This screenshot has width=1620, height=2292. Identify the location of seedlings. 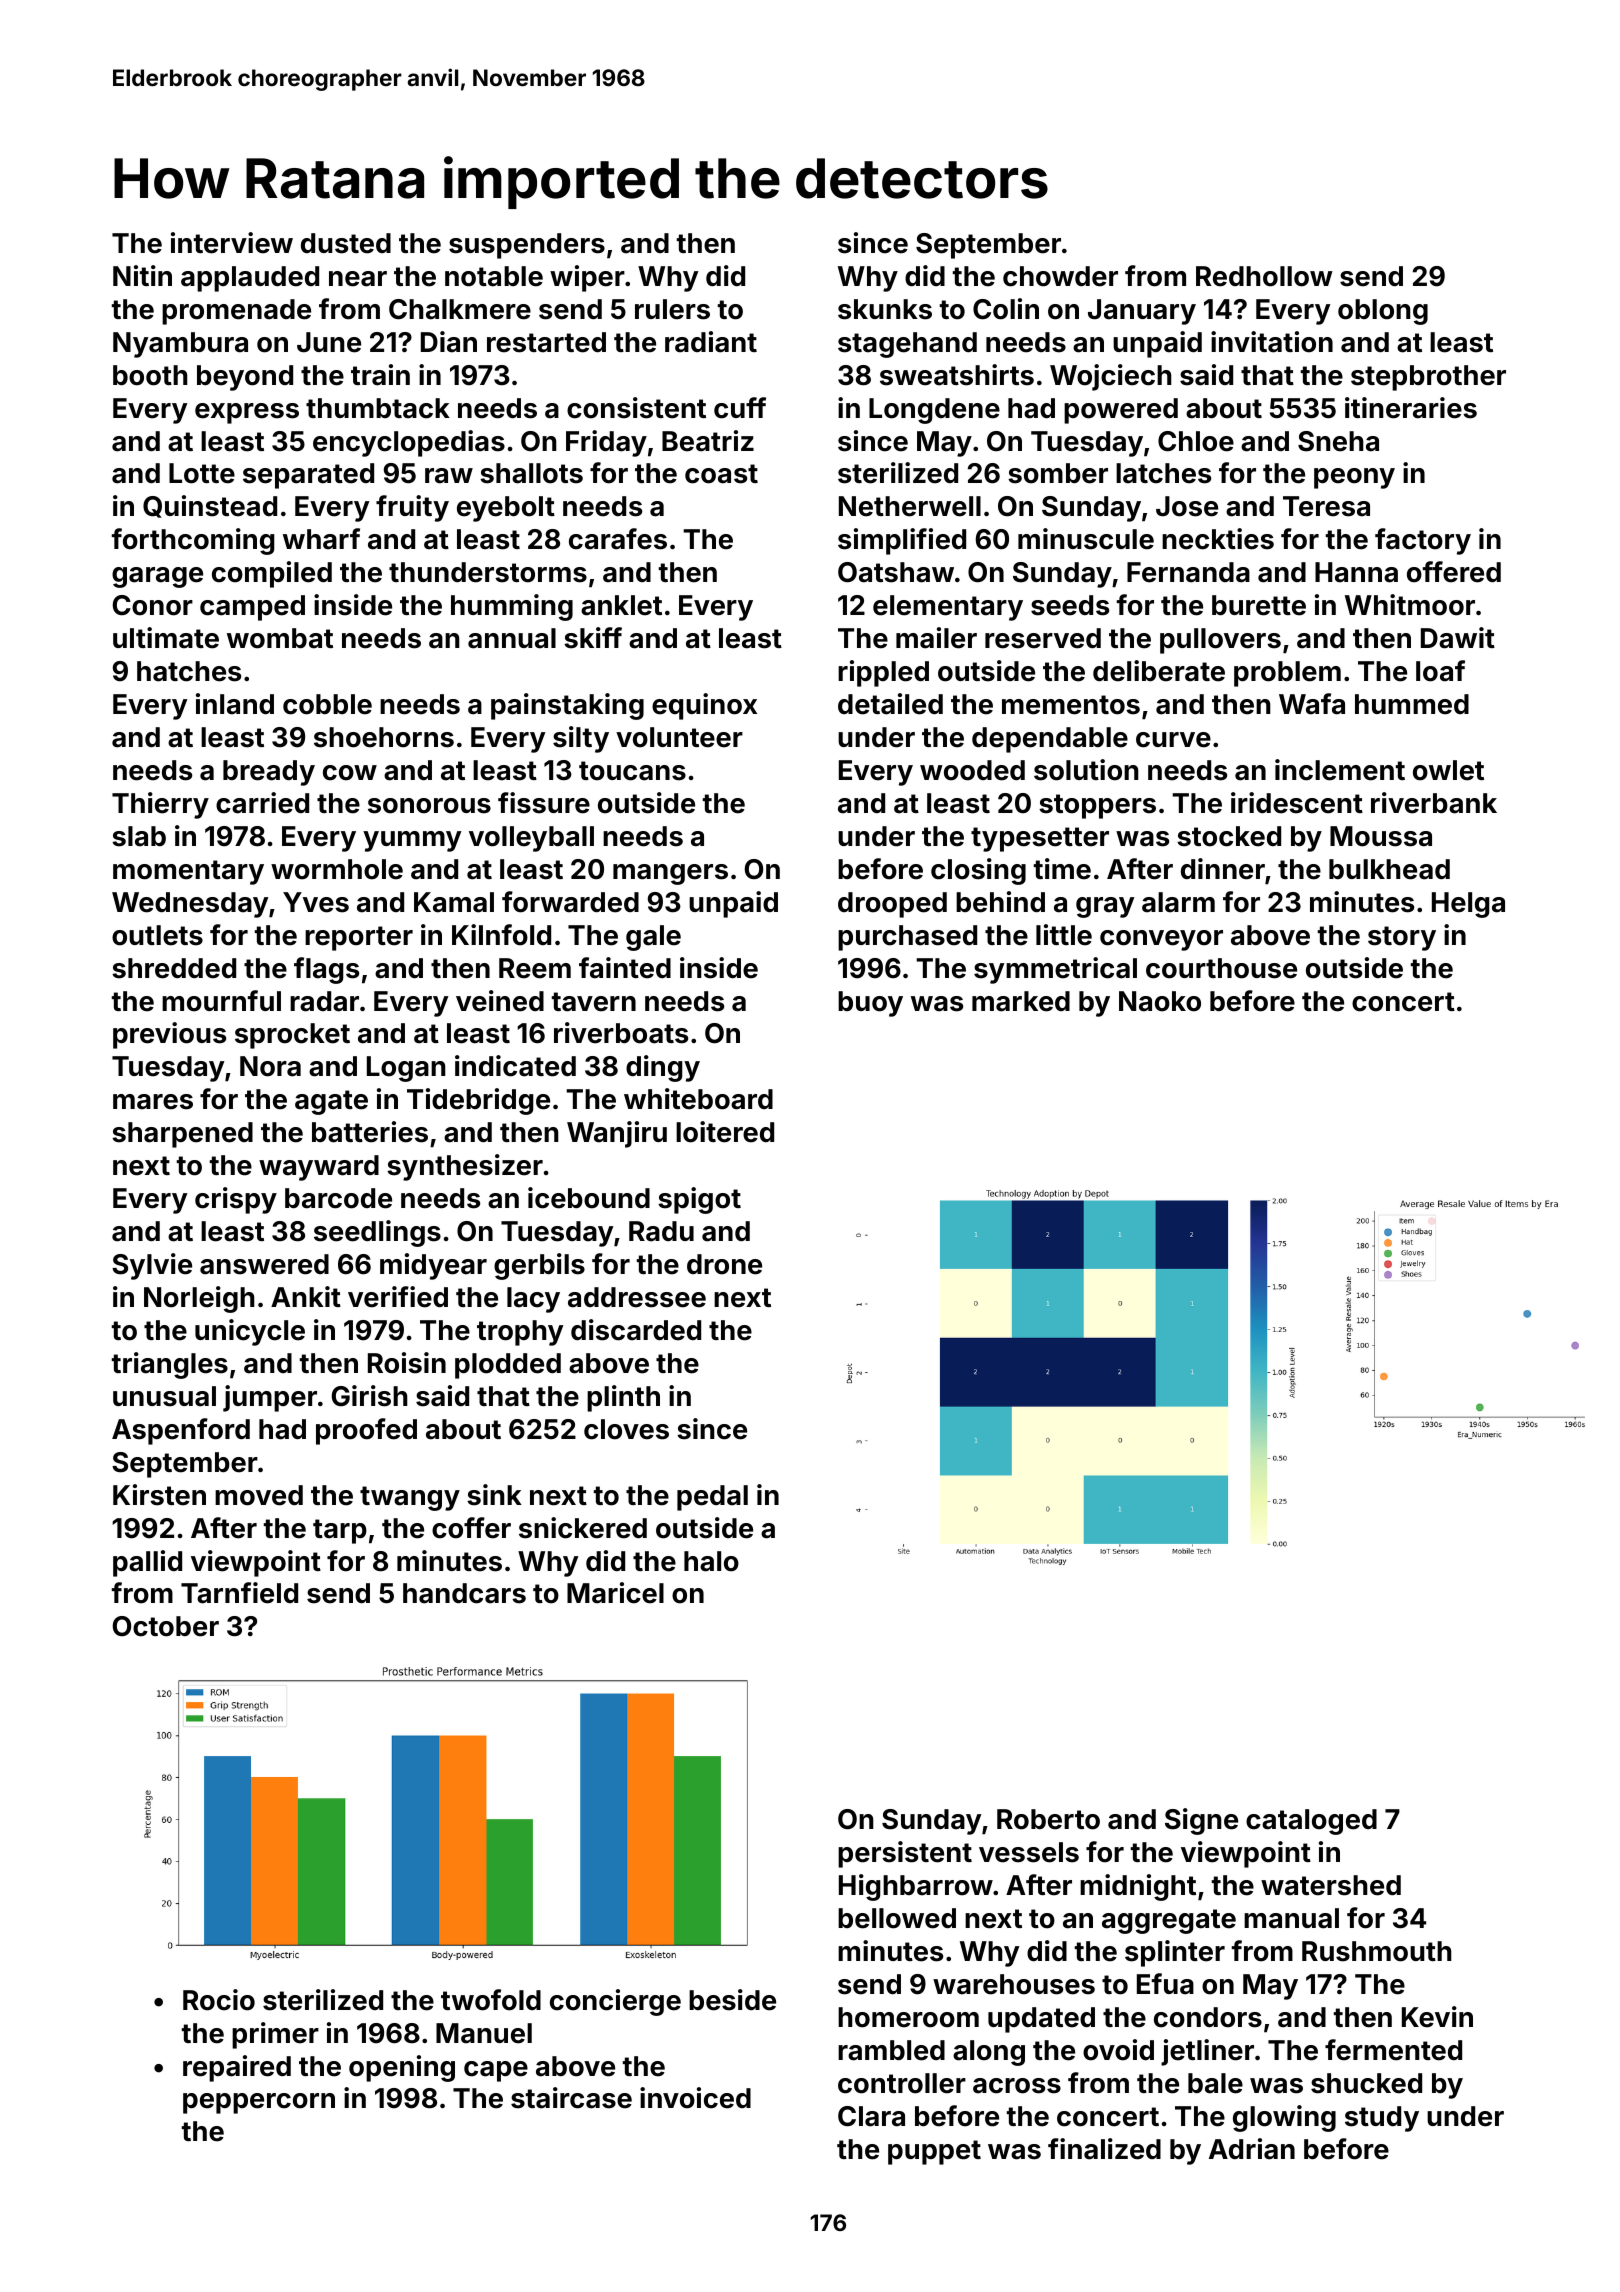
(377, 1233).
